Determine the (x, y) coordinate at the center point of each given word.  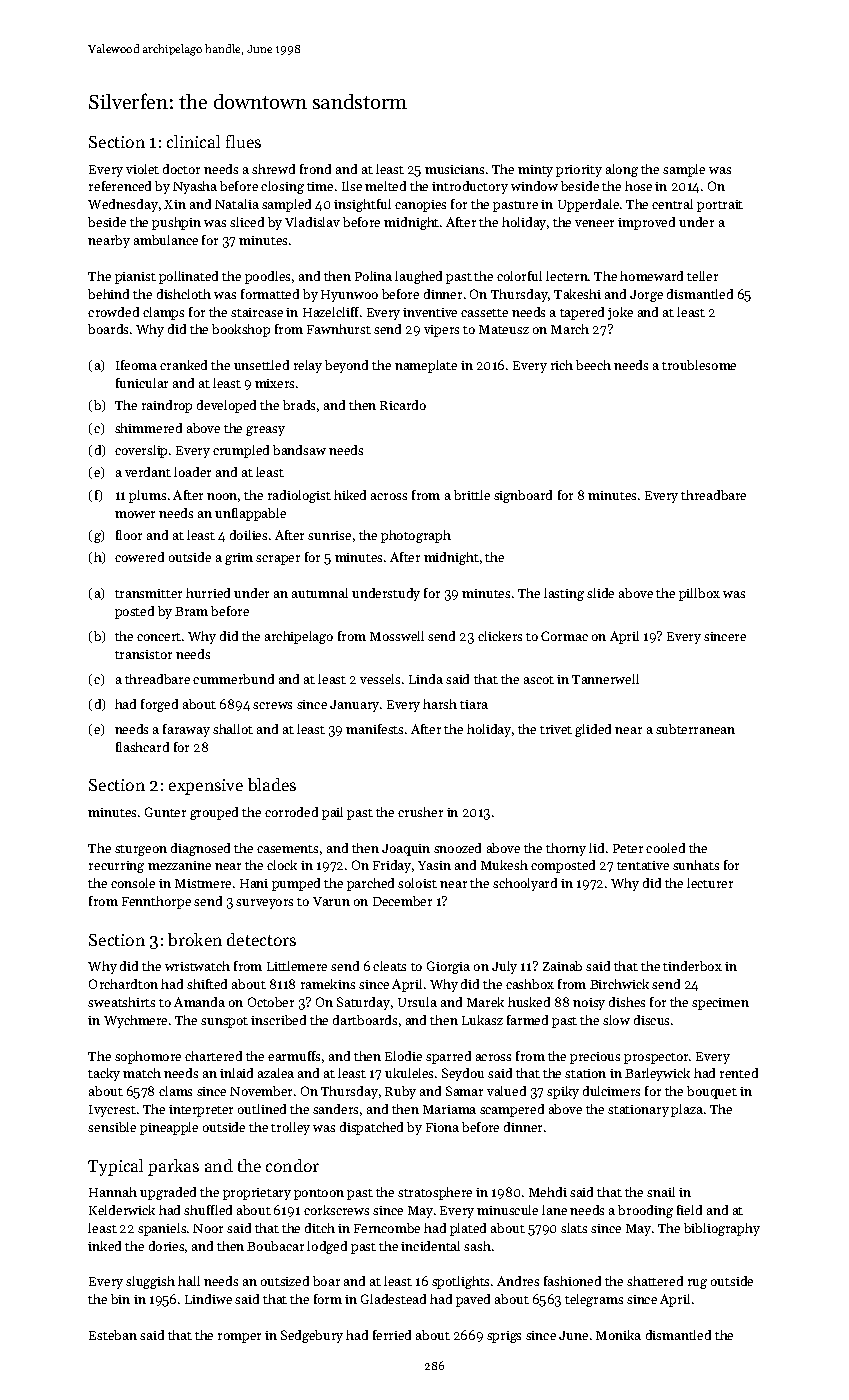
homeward (651, 276)
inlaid (236, 1073)
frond (315, 169)
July (504, 967)
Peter (628, 848)
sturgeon (141, 850)
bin (120, 1299)
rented (739, 1073)
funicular (142, 383)
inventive (430, 312)
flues (243, 141)
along (622, 170)
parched (370, 884)
